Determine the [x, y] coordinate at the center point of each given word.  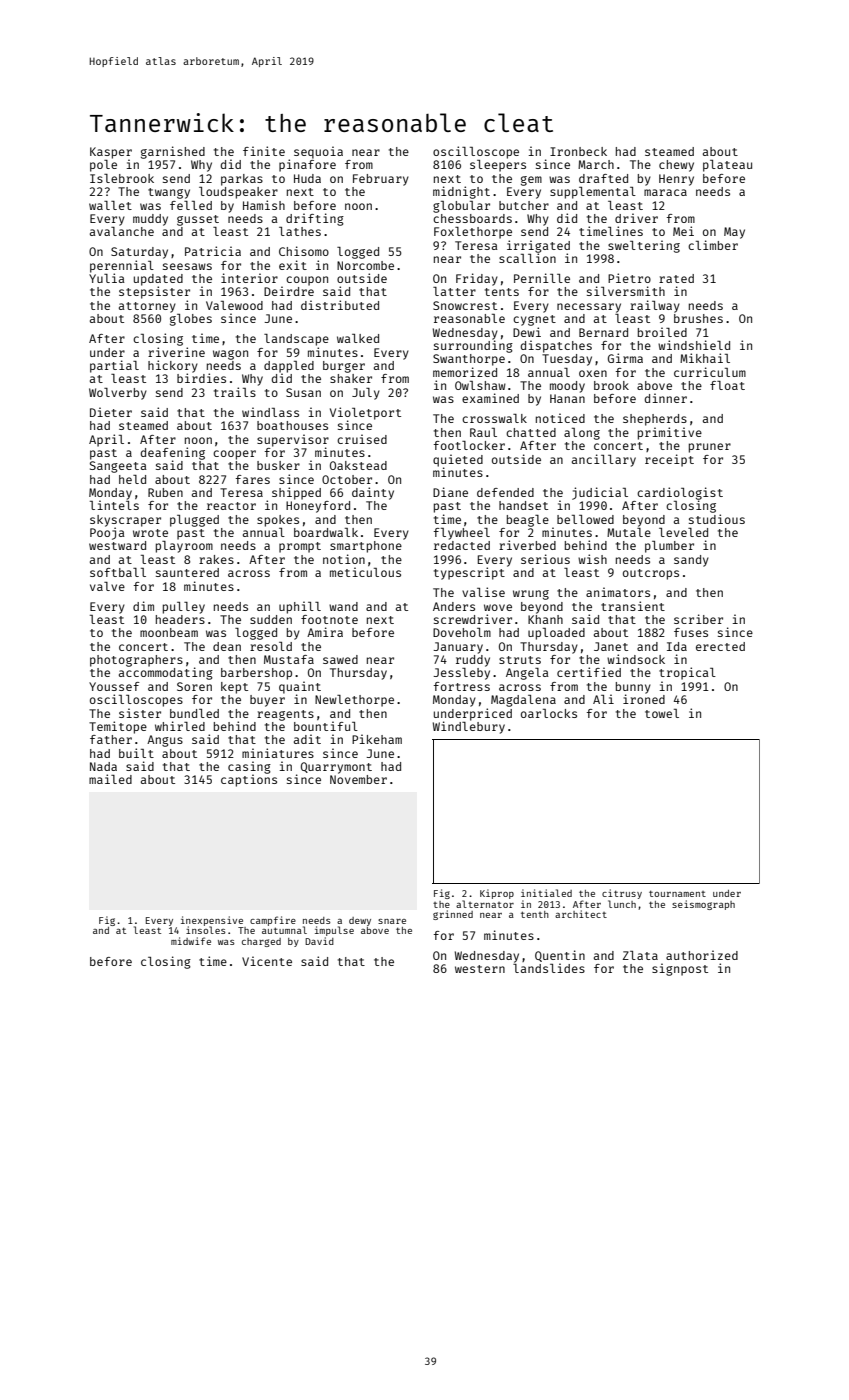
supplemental [593, 193]
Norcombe [365, 265]
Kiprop [497, 894]
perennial [122, 266]
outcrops [651, 574]
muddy [150, 220]
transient [633, 606]
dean [227, 646]
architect [581, 914]
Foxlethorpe [473, 233]
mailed [110, 779]
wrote [150, 533]
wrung [531, 595]
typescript [469, 573]
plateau [727, 166]
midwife [191, 941]
